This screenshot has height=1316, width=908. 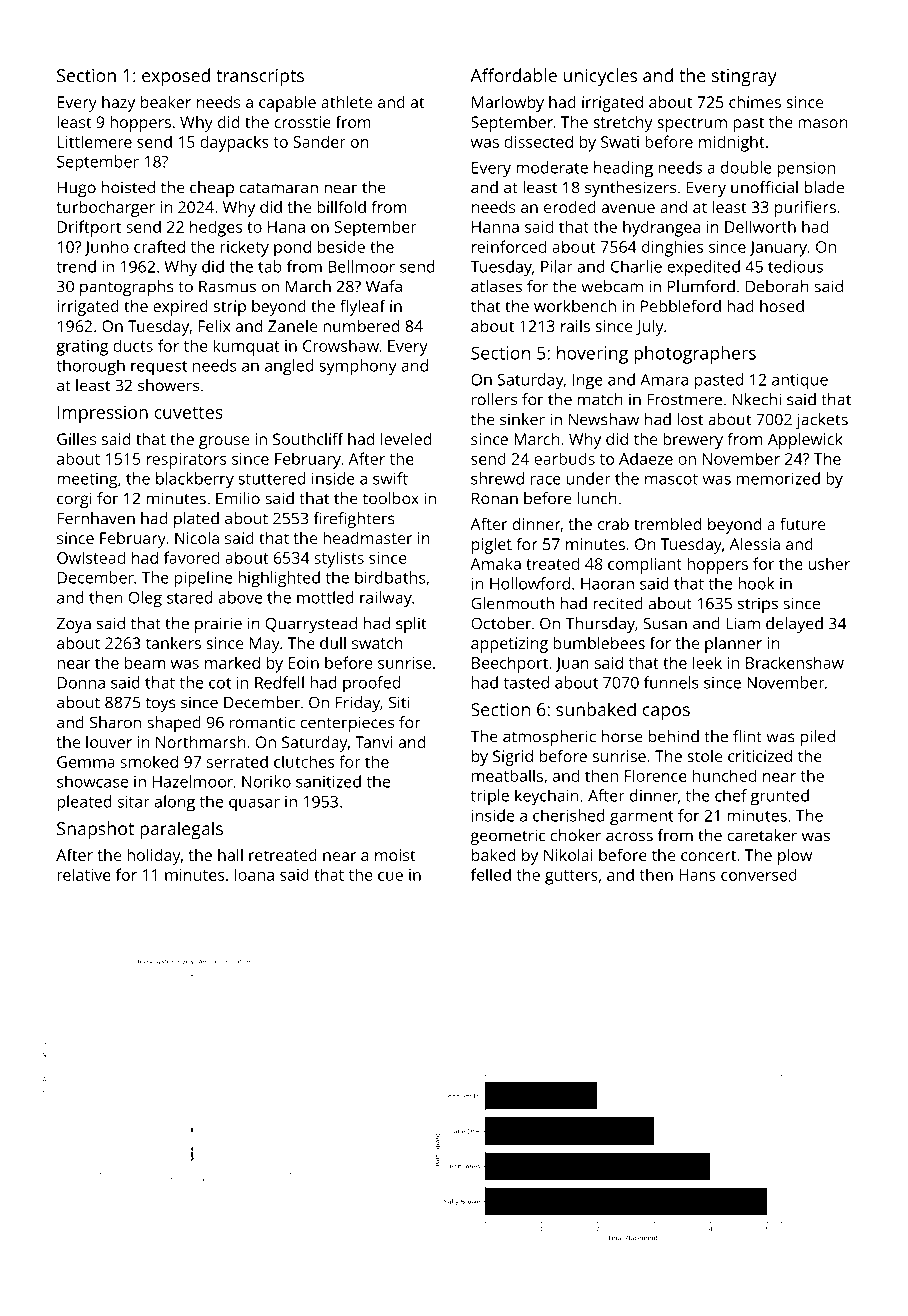 I want to click on Affordable, so click(x=514, y=75).
